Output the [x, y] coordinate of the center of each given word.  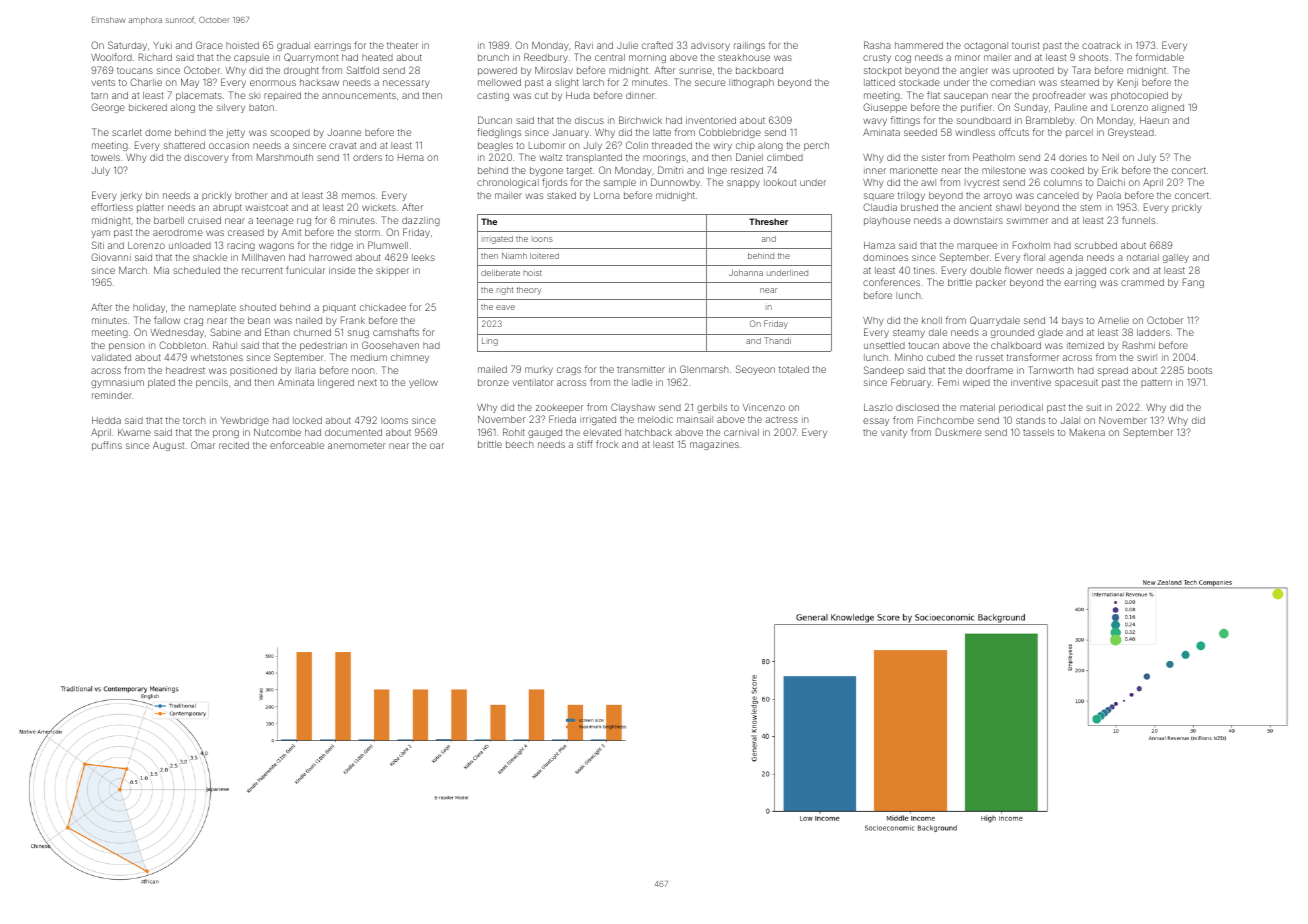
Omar [203, 445]
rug [304, 222]
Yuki [162, 45]
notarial [1143, 257]
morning [647, 59]
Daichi [1111, 182]
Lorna [607, 195]
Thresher [768, 221]
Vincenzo [764, 407]
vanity [894, 433]
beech [520, 444]
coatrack [1101, 45]
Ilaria [306, 370]
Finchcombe [946, 420]
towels [105, 157]
